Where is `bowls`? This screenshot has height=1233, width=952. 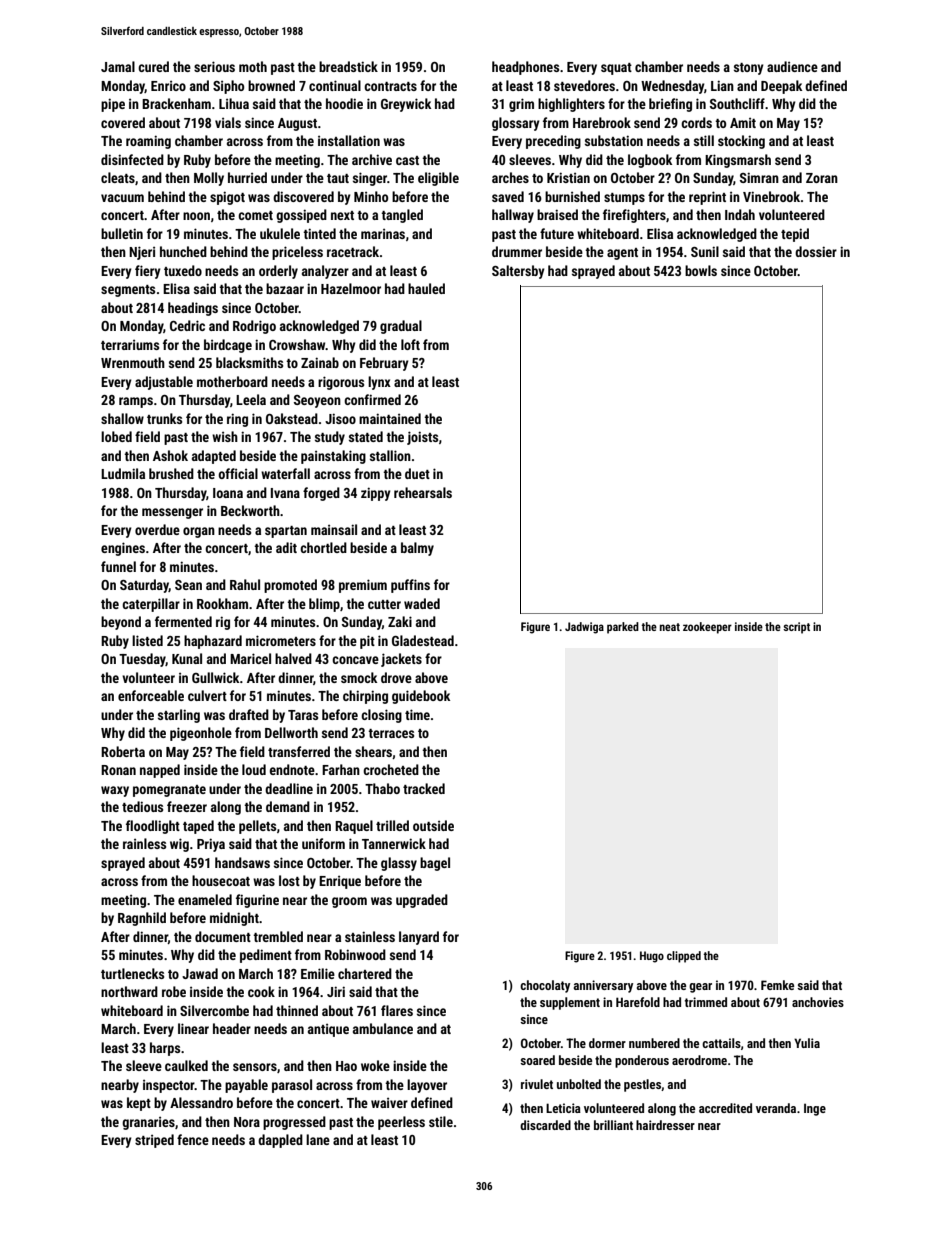 bowls is located at coordinates (701, 270).
